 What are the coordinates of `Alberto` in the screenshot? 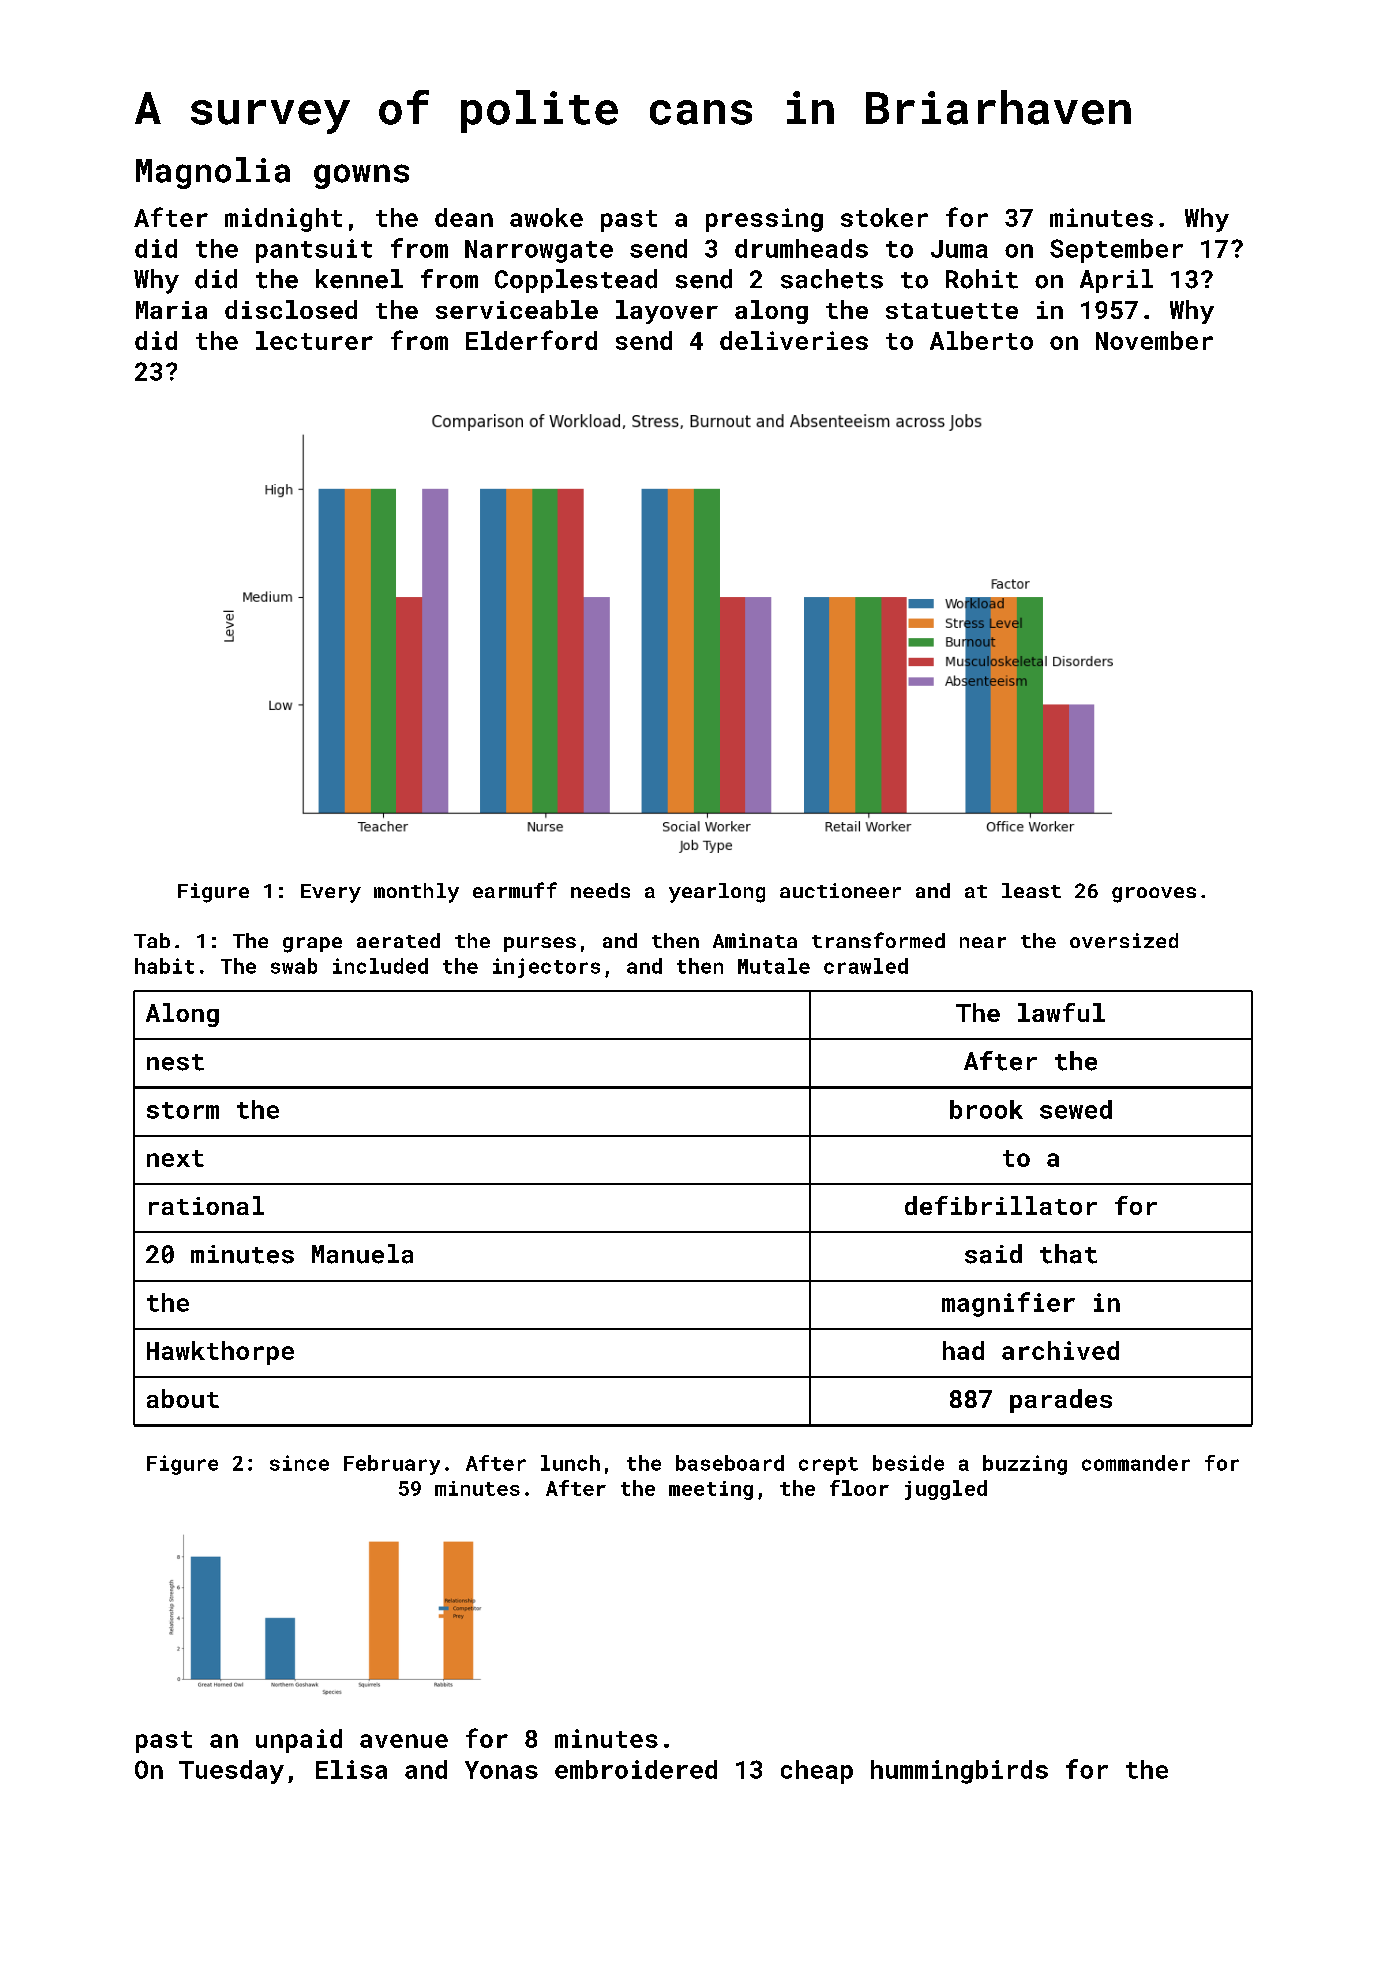 It's located at (981, 340).
